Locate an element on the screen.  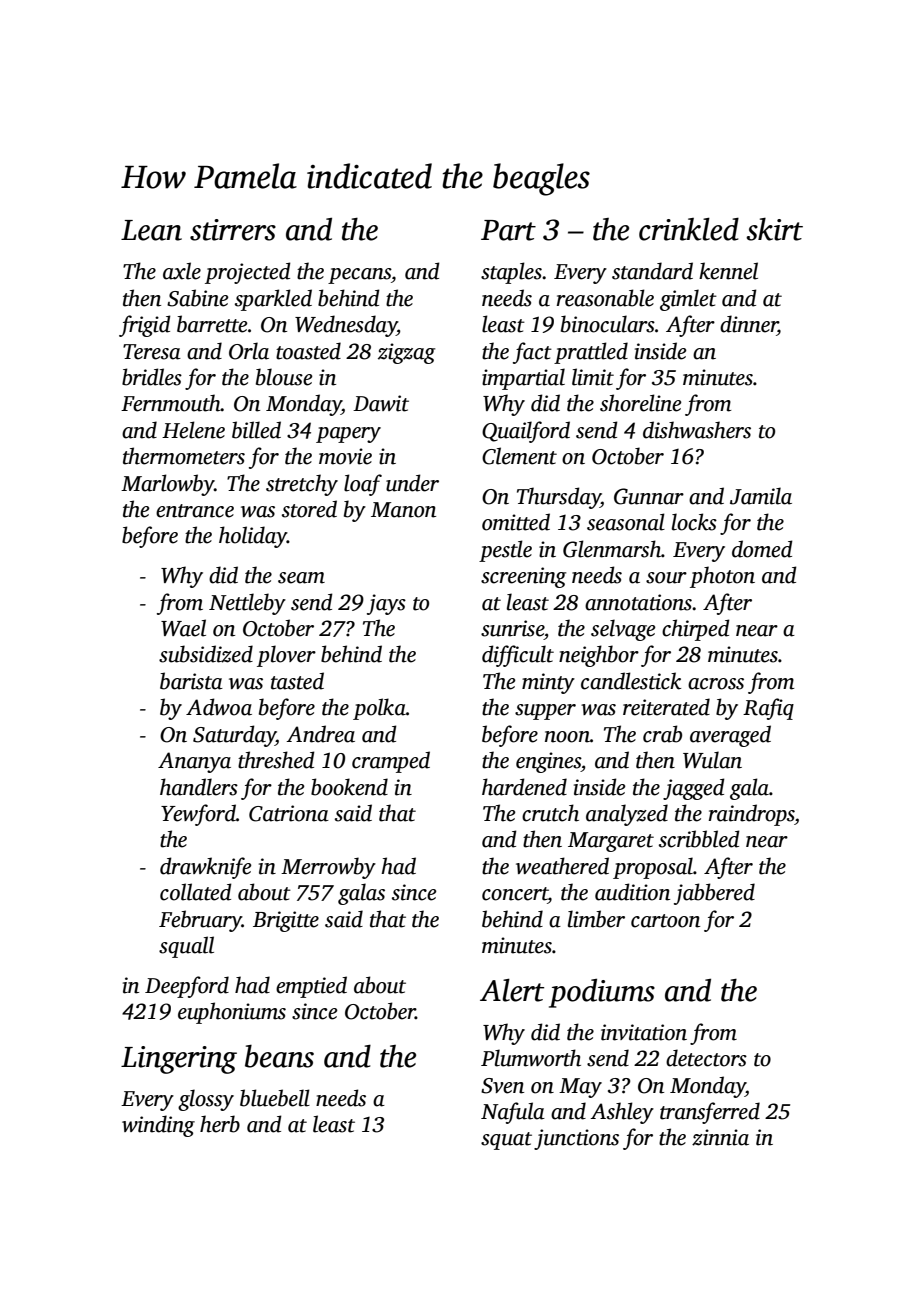
gimlet is located at coordinates (688, 300).
